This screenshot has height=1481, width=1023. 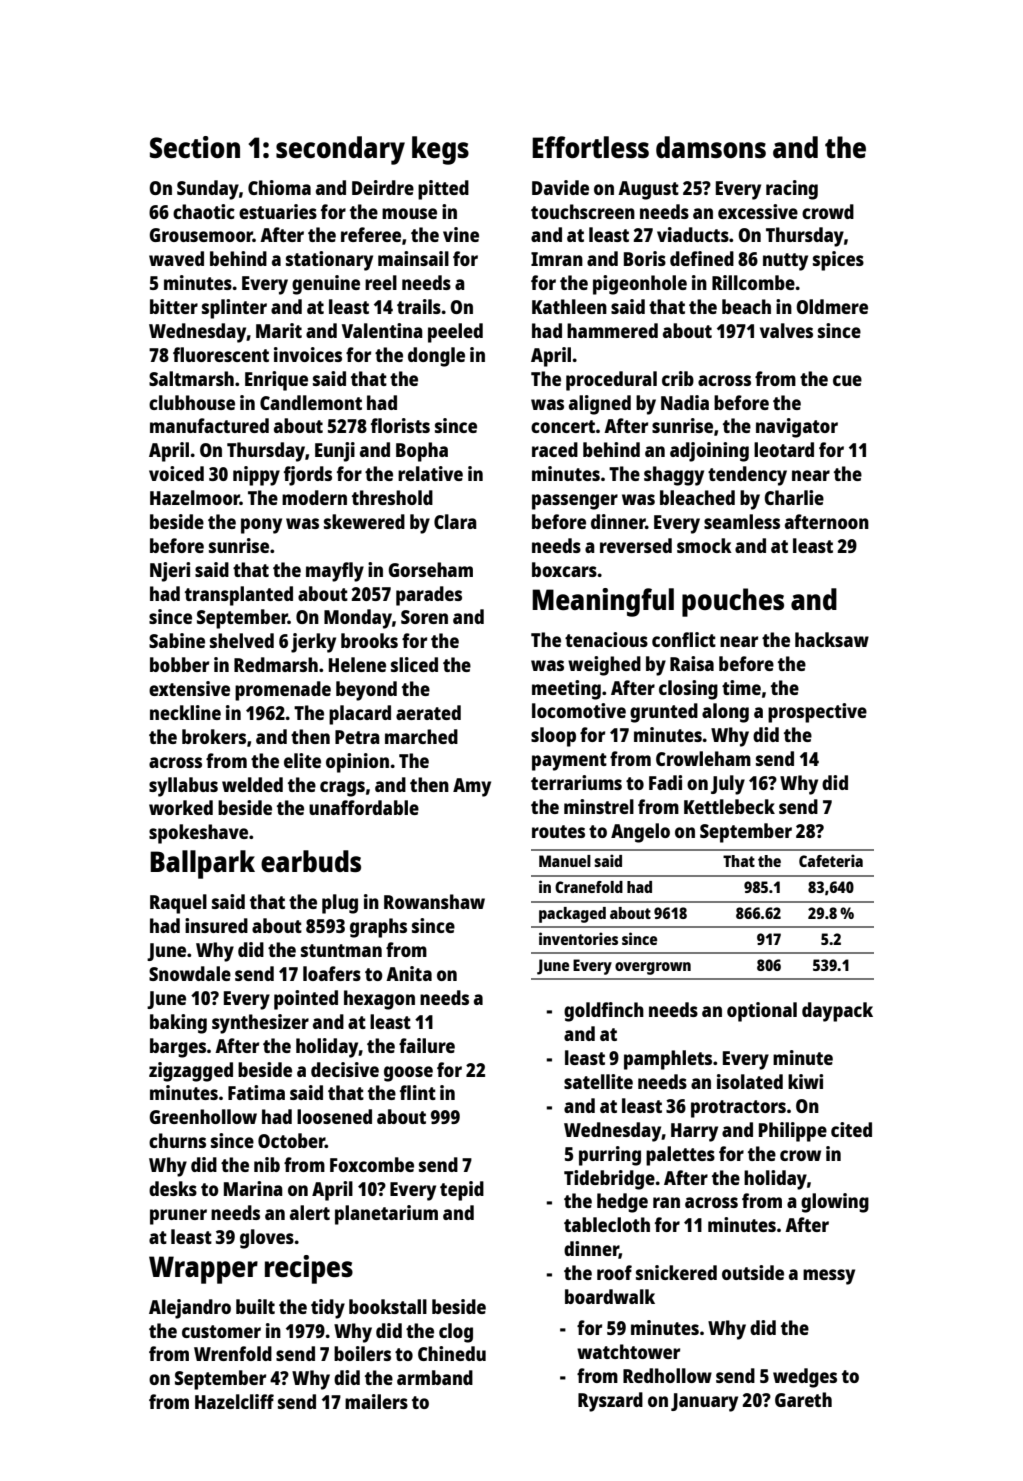 I want to click on Oldmere, so click(x=832, y=306).
